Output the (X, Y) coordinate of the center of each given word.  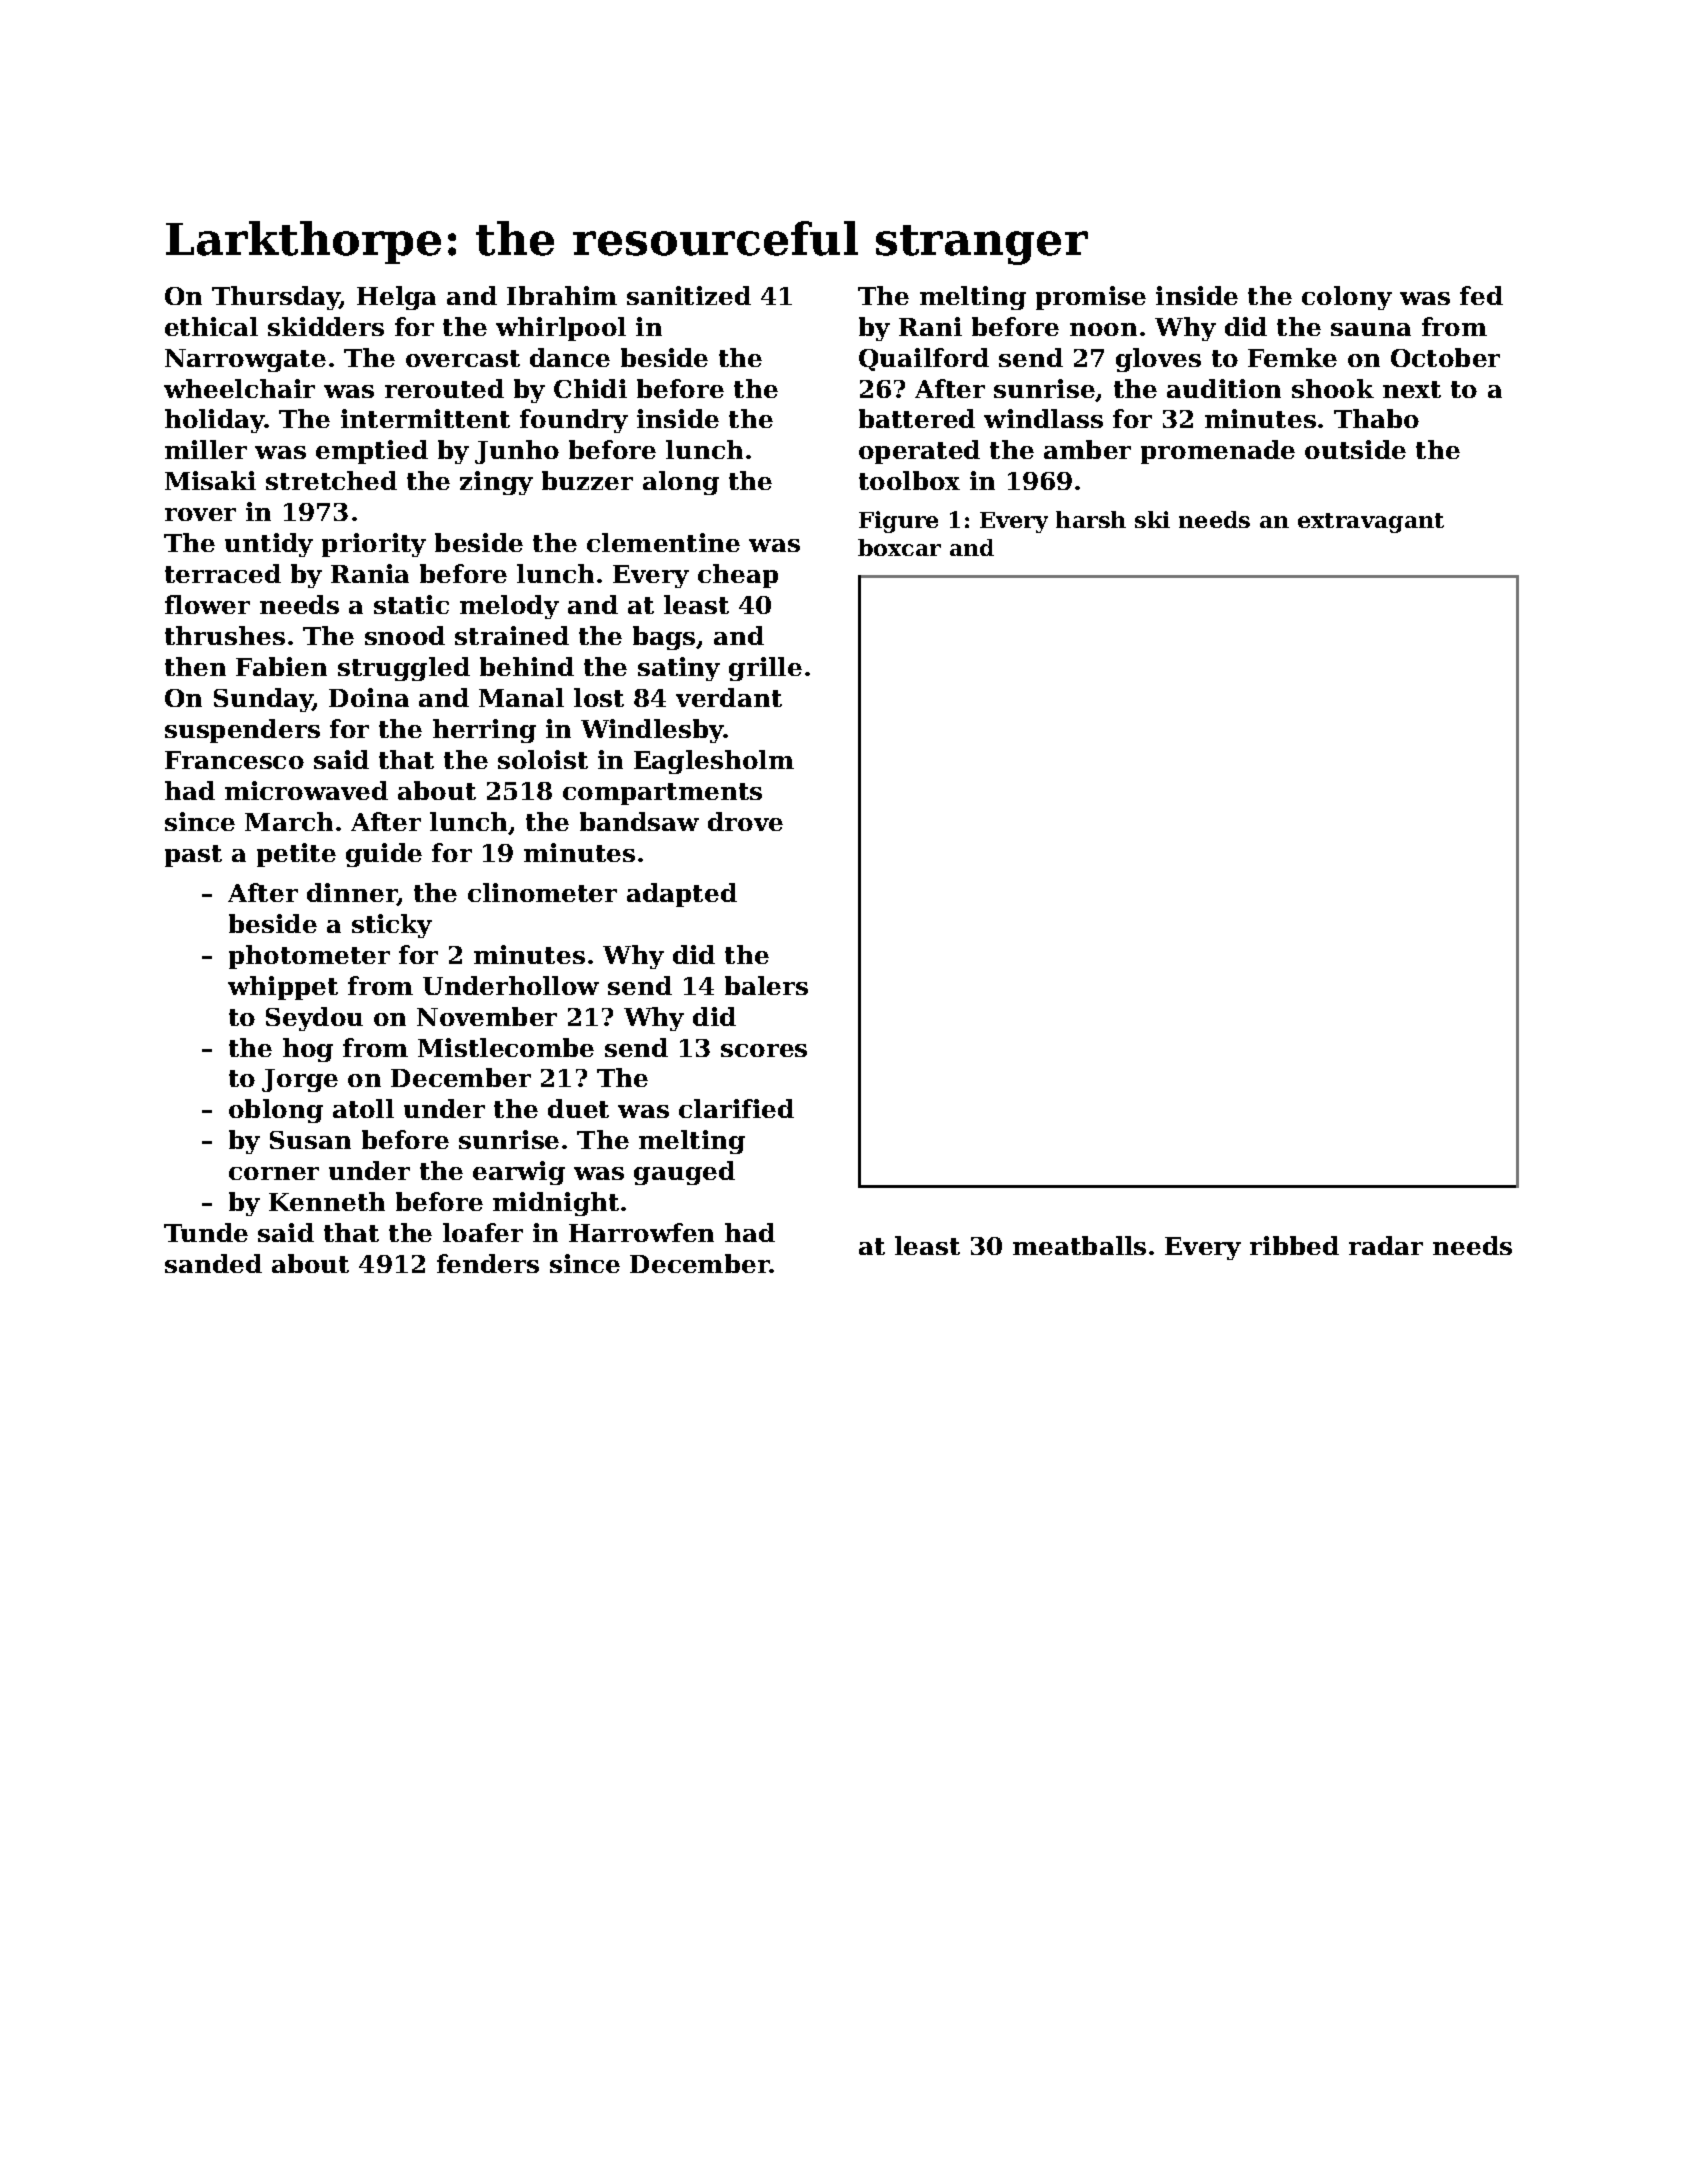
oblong (276, 1111)
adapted (682, 895)
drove (745, 821)
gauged (684, 1173)
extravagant (1371, 523)
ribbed (1294, 1245)
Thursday (276, 298)
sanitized (689, 295)
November (487, 1016)
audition (1224, 388)
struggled (404, 669)
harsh (1091, 519)
